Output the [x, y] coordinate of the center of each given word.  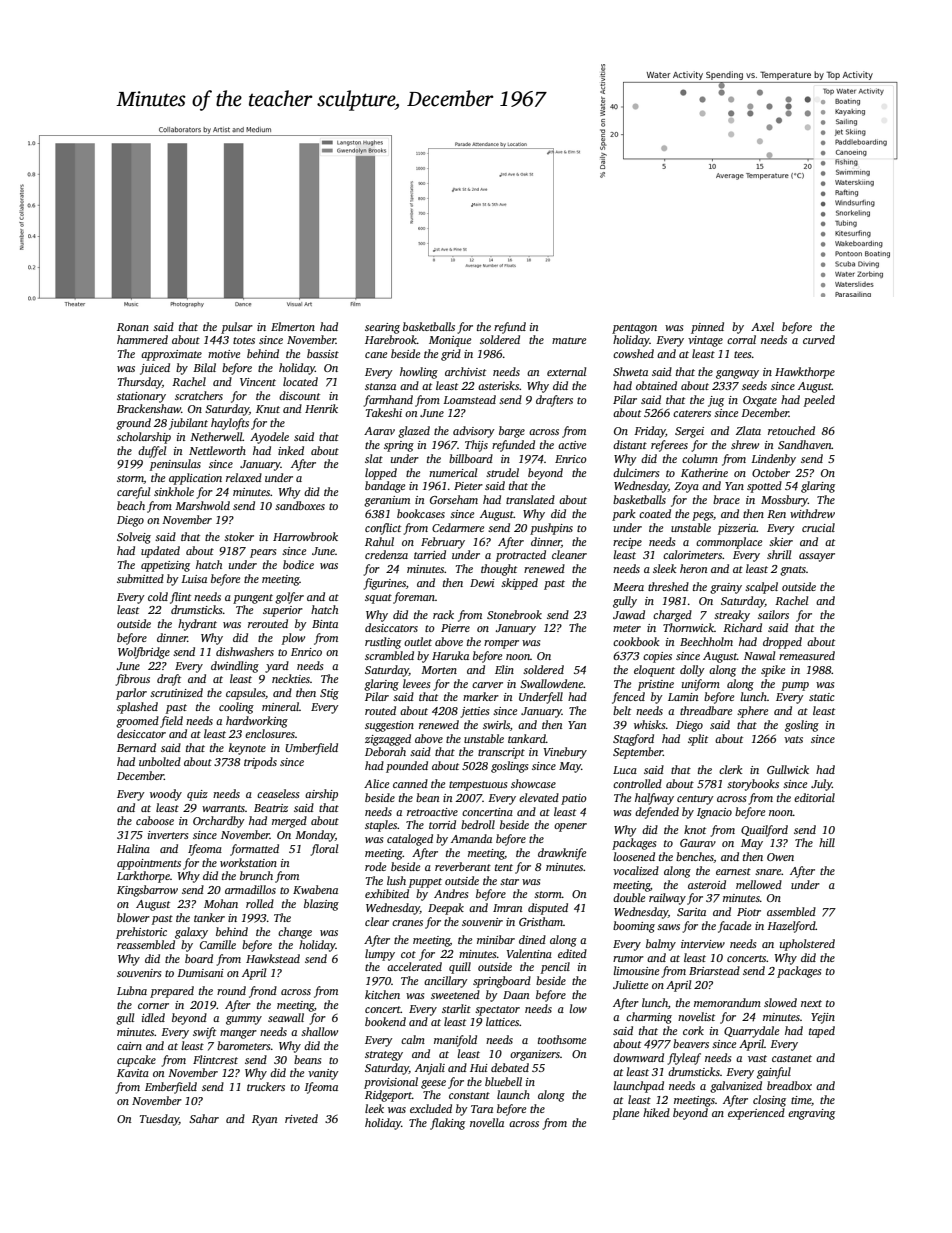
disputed [548, 909]
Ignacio [714, 813]
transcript [501, 753]
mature [569, 340]
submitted [140, 578]
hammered [142, 339]
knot [695, 829]
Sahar [204, 1118]
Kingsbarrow [147, 891]
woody [166, 795]
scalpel [761, 588]
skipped [519, 584]
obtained [656, 385]
